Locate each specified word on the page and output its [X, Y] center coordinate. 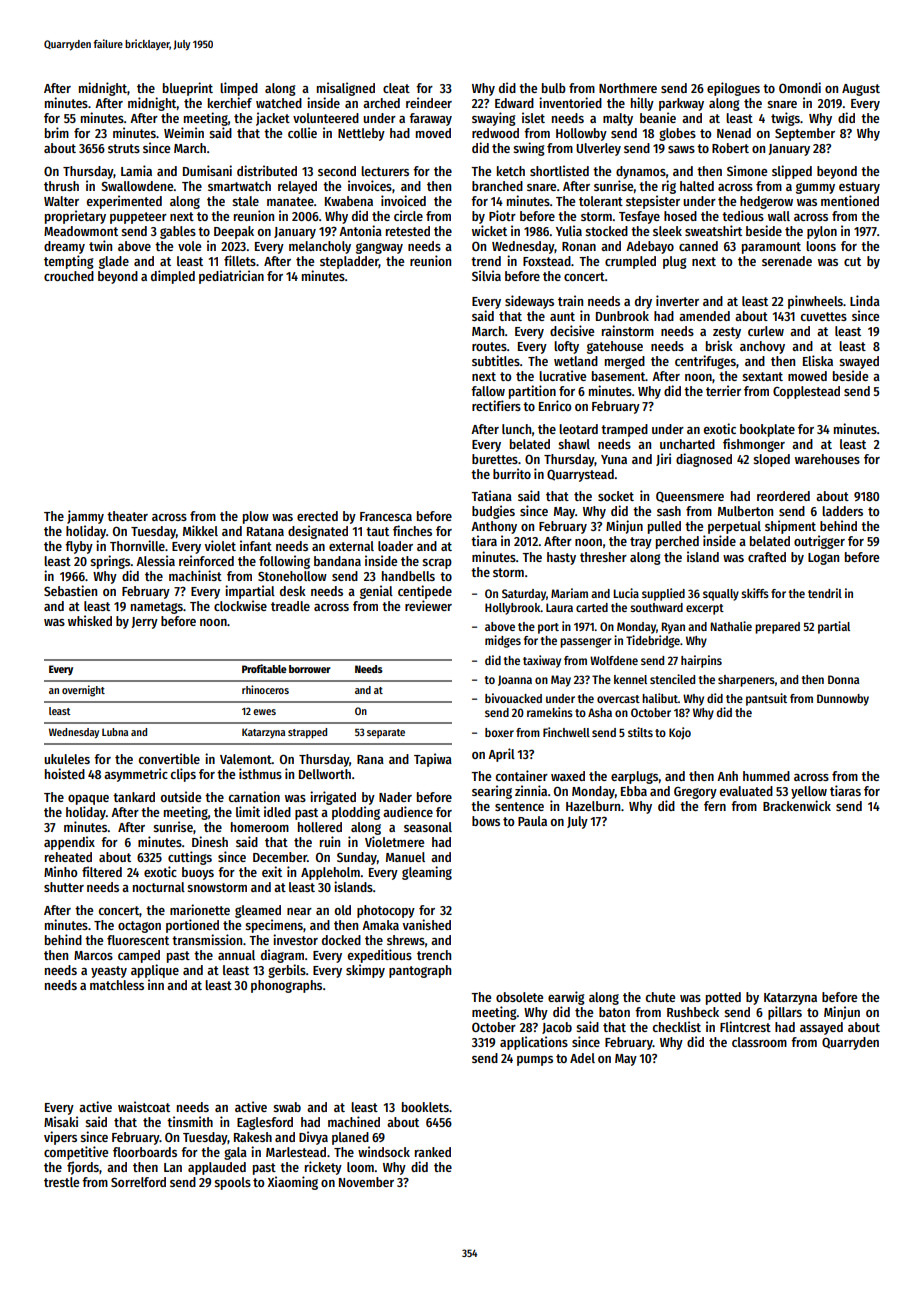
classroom [759, 1042]
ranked [433, 1152]
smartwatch [239, 186]
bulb [554, 88]
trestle [61, 1182]
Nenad [734, 133]
